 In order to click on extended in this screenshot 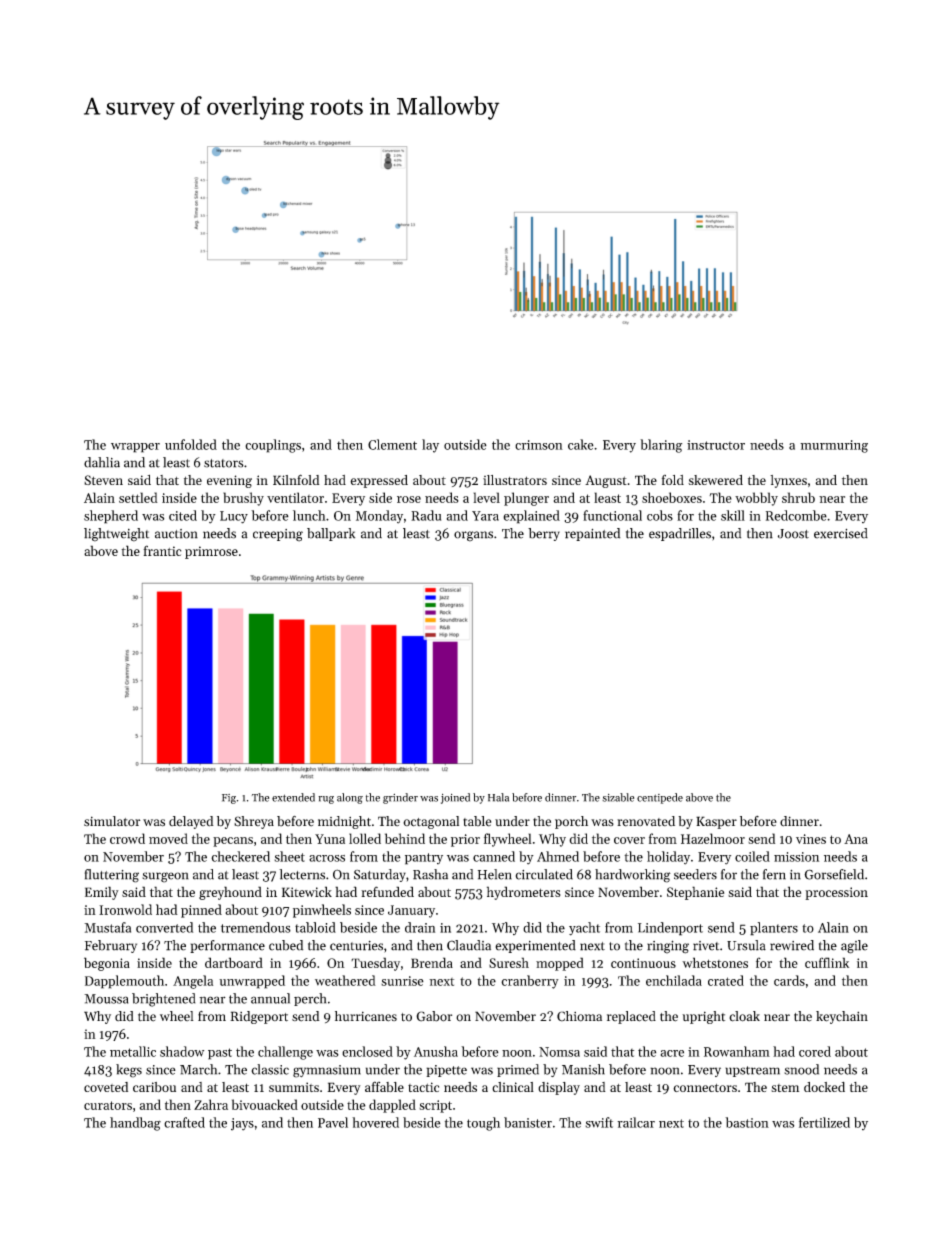, I will do `click(293, 797)`.
